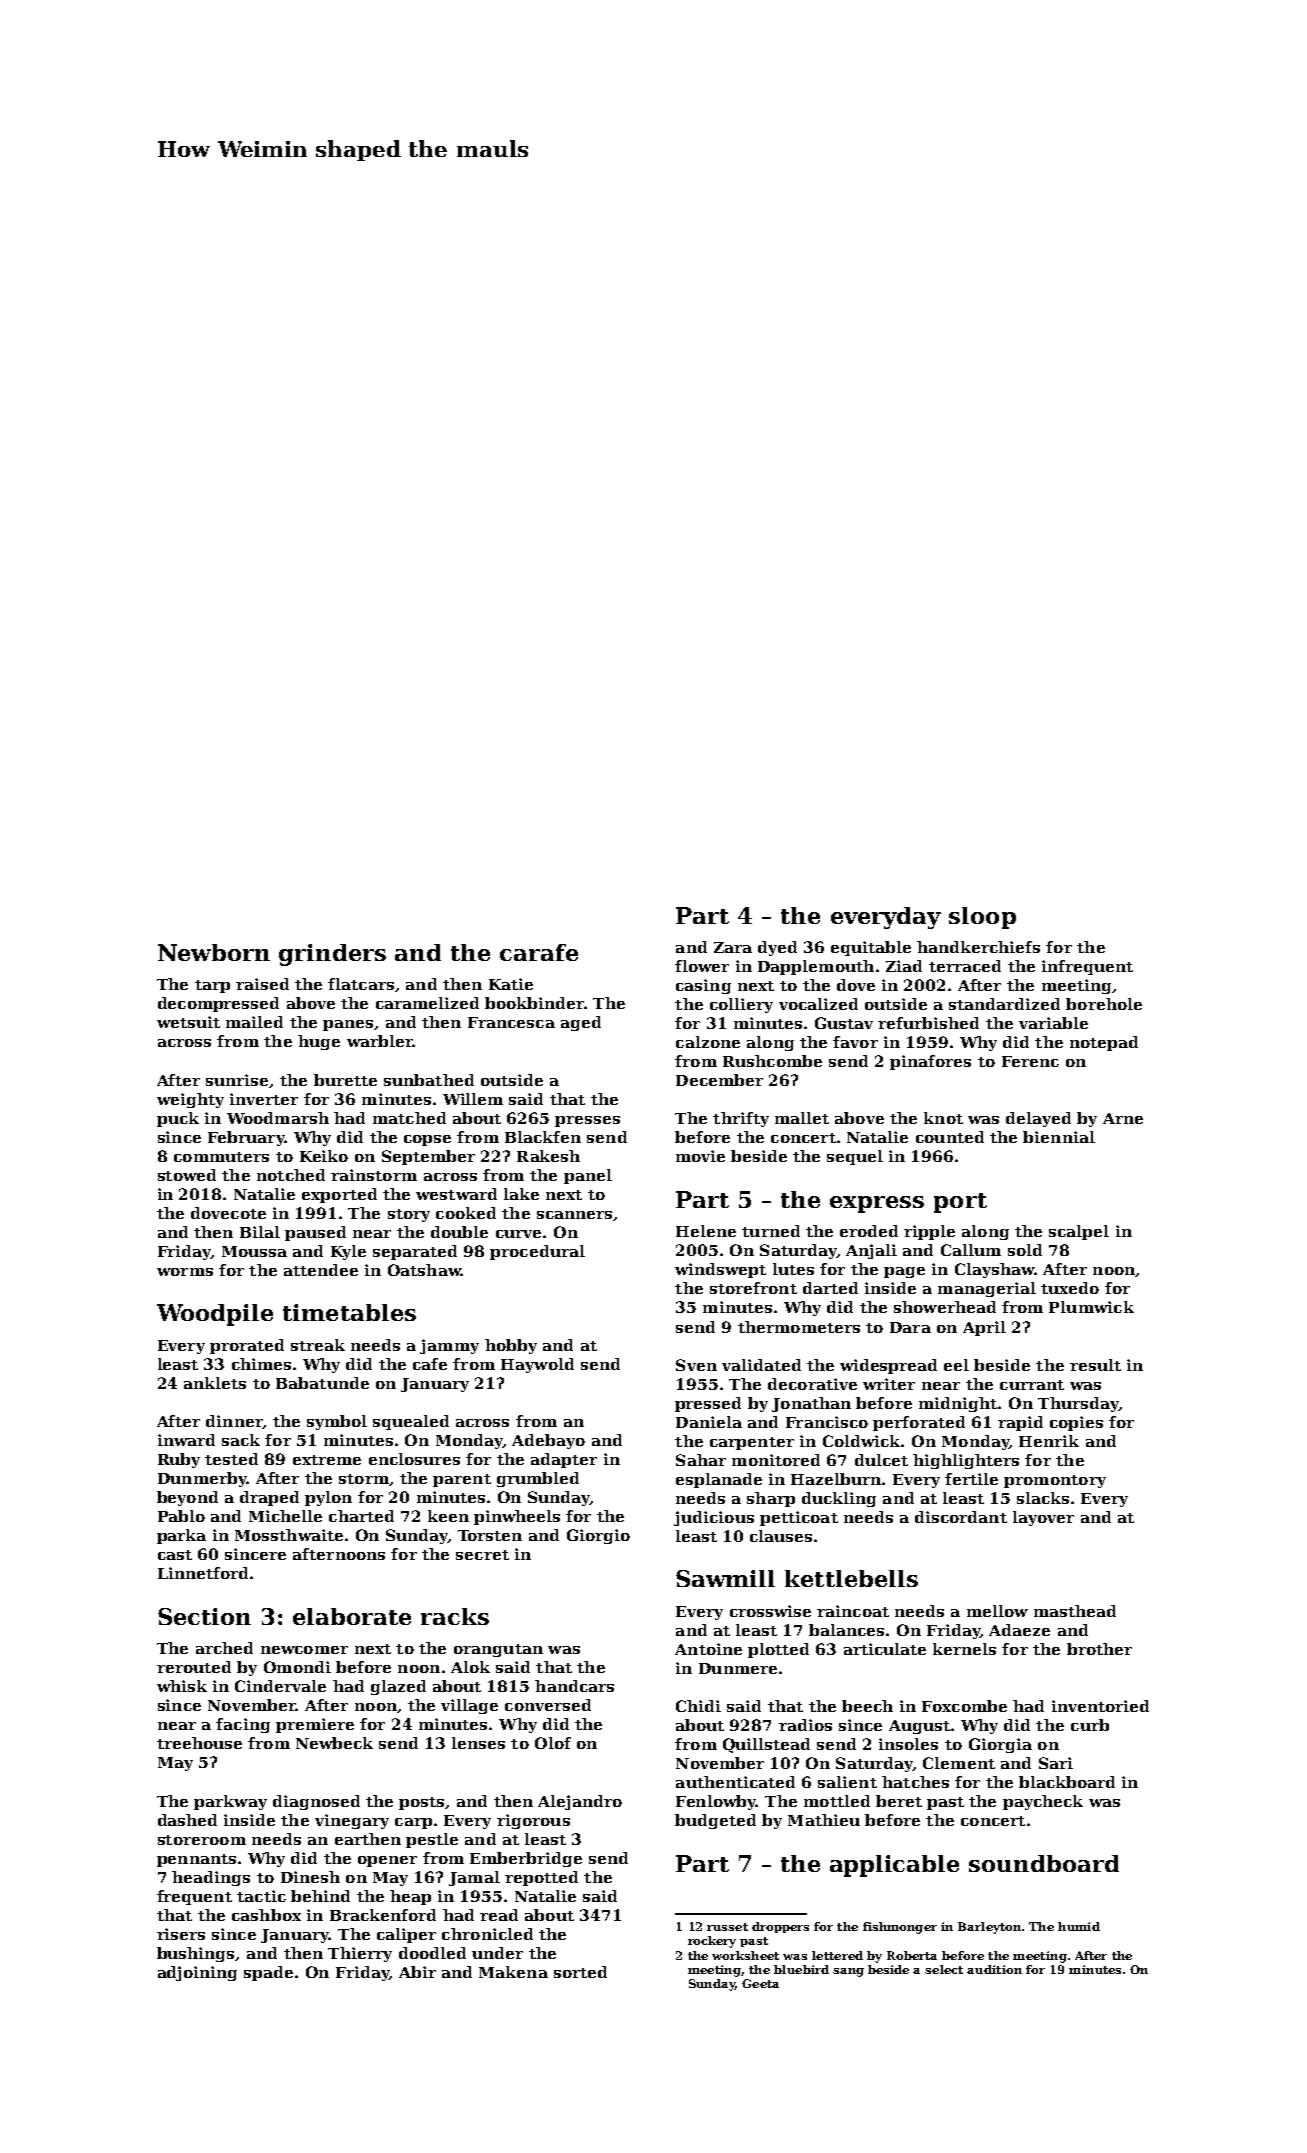  What do you see at coordinates (553, 1743) in the image?
I see `Olof` at bounding box center [553, 1743].
